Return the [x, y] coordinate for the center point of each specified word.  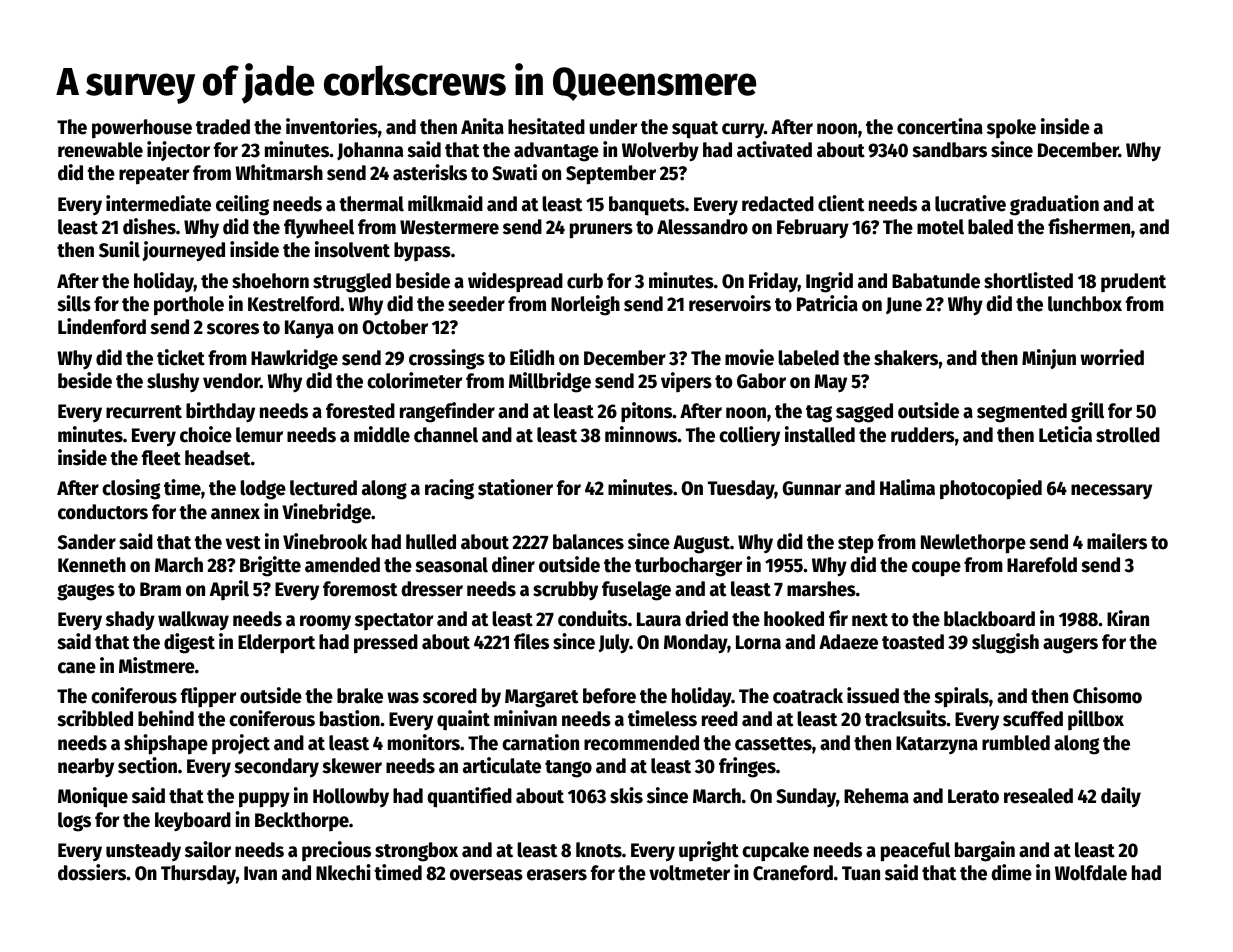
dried [706, 618]
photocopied [991, 489]
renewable [100, 150]
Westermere [449, 227]
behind [166, 718]
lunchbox [1085, 304]
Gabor [761, 381]
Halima [907, 487]
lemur [259, 435]
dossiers [92, 872]
